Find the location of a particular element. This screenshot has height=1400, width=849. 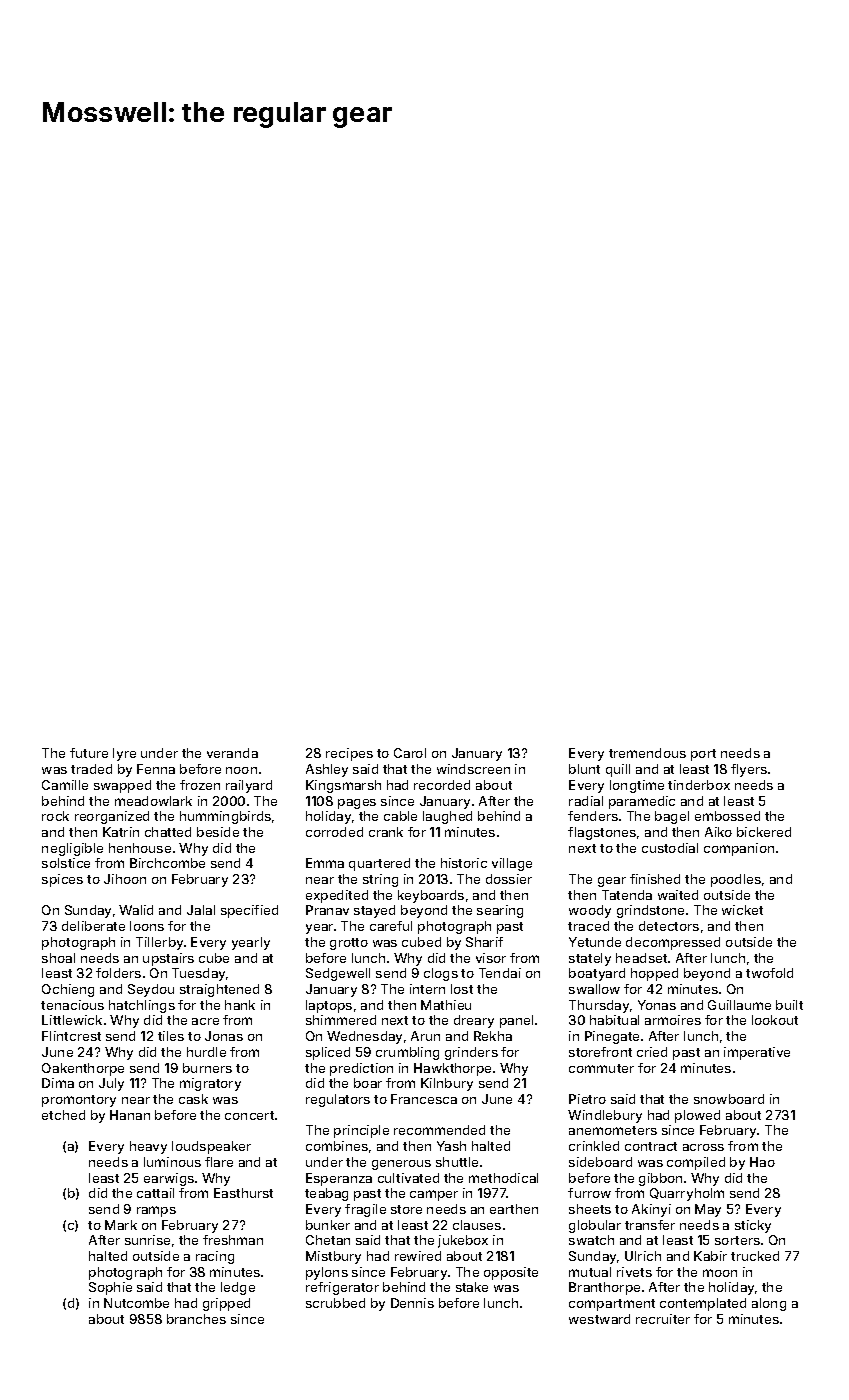

shoal is located at coordinates (58, 958).
